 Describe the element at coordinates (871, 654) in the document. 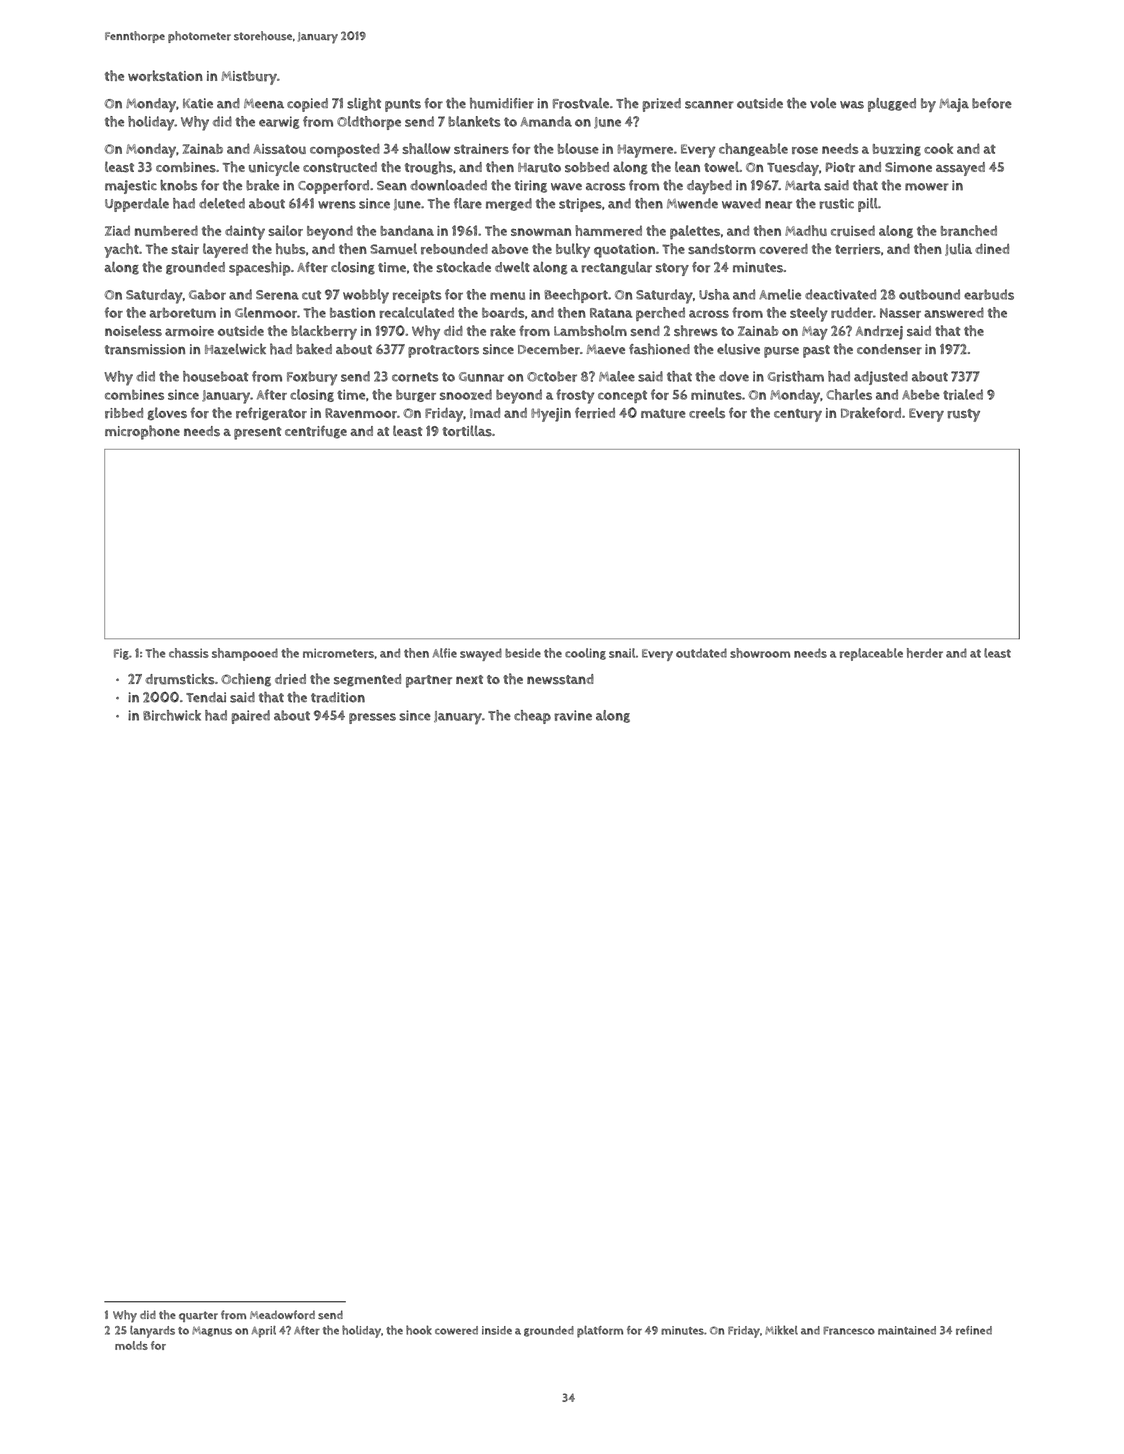

I see `replaceable` at that location.
